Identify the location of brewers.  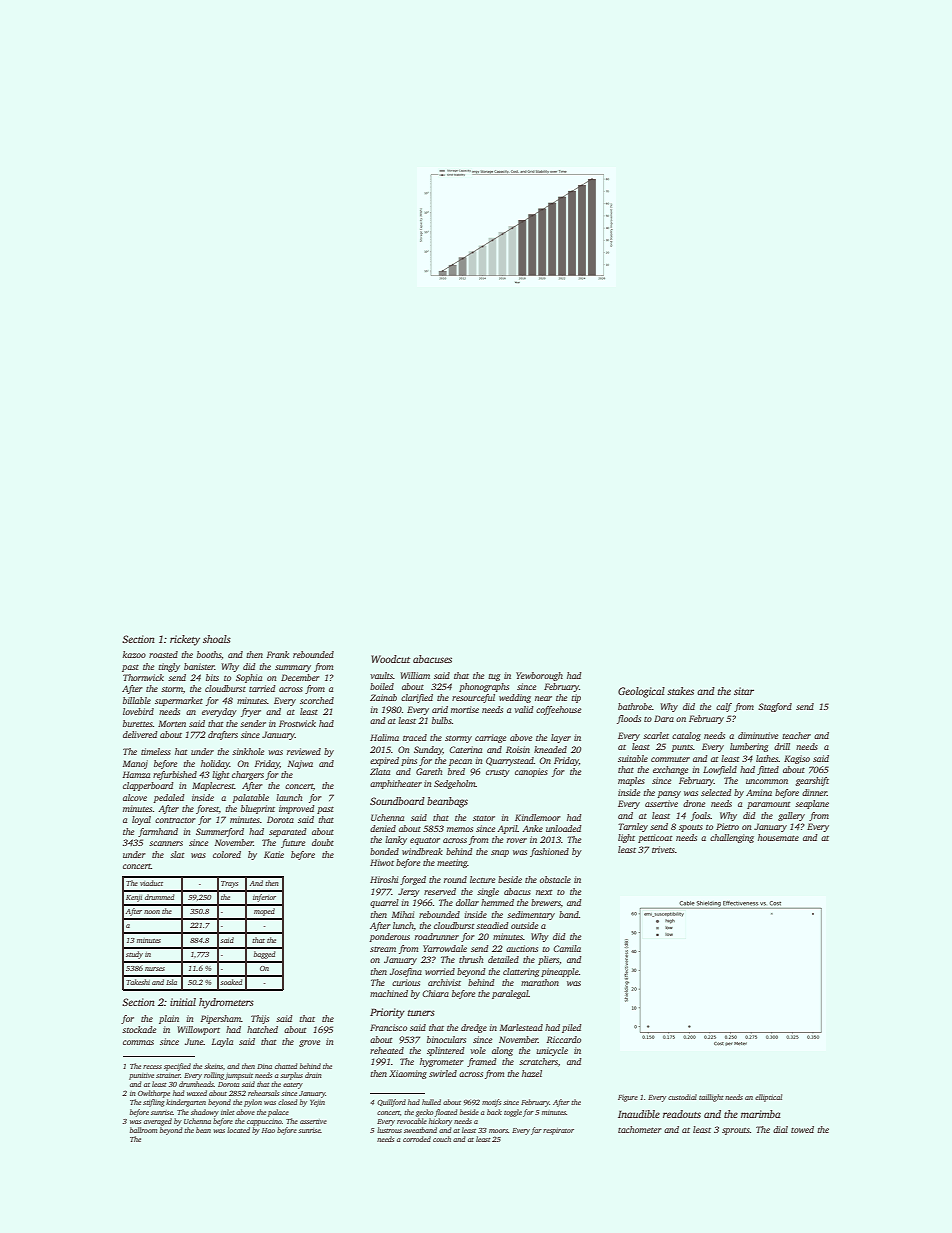
(546, 902).
